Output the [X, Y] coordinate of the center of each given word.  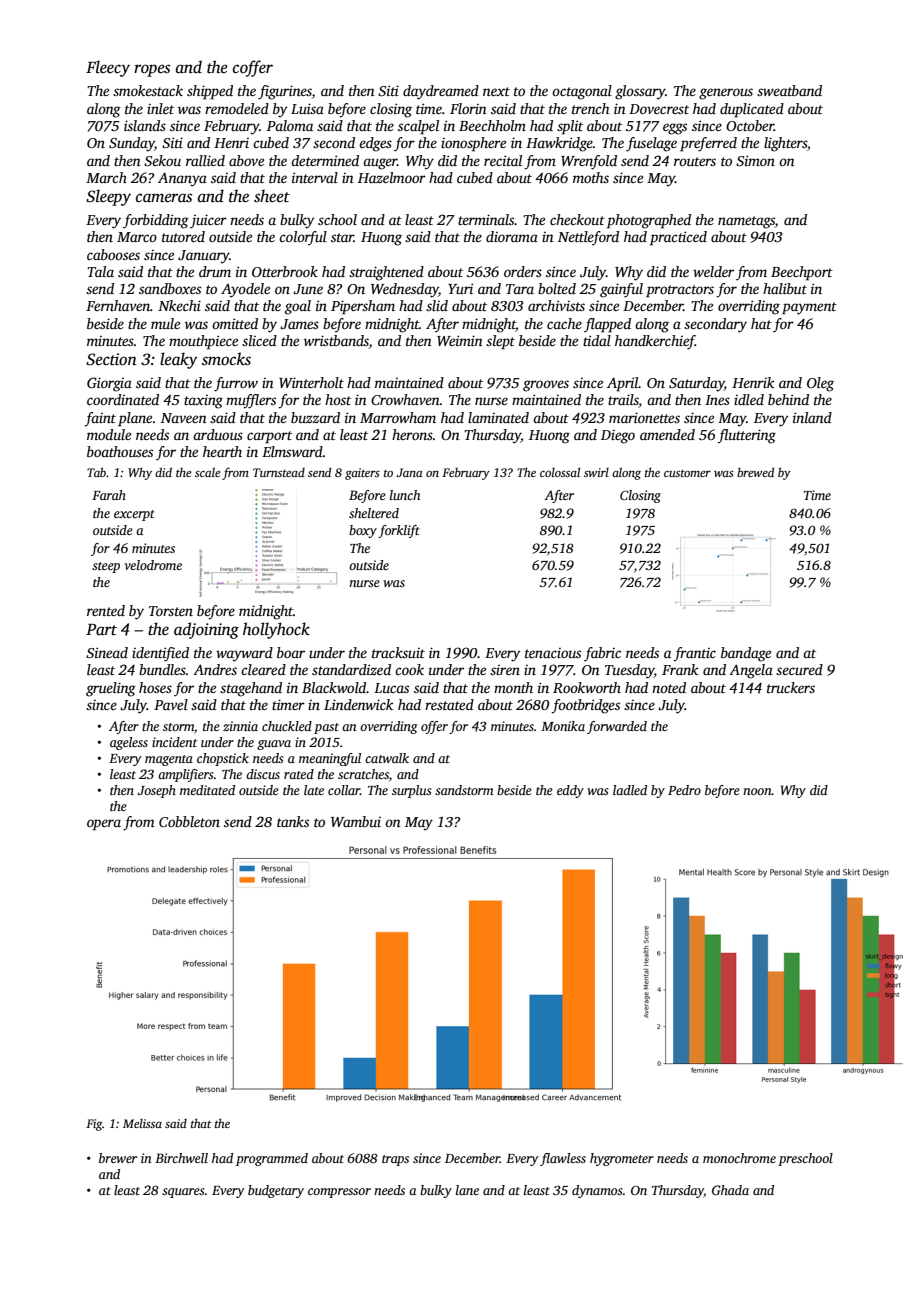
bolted [557, 288]
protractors [680, 291]
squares [183, 1193]
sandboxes [170, 288]
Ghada [730, 1190]
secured [799, 669]
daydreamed [441, 92]
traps [395, 1160]
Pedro [684, 790]
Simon [755, 160]
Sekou [162, 160]
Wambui [356, 821]
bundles [162, 669]
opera [104, 825]
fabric [602, 654]
